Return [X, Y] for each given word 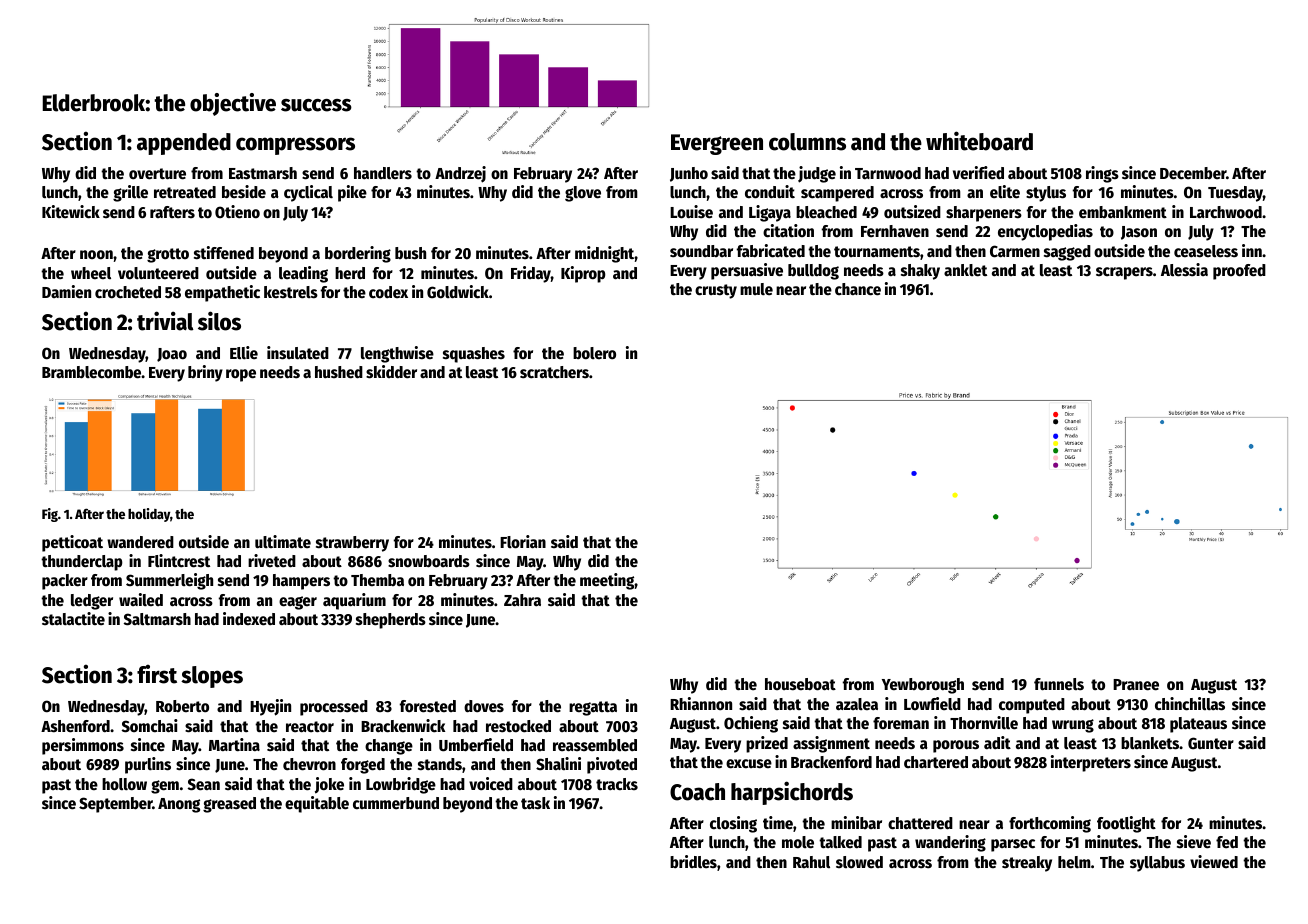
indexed [249, 619]
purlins [148, 765]
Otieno [237, 212]
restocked [518, 726]
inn [1252, 250]
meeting [607, 581]
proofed [1239, 272]
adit [997, 742]
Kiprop [583, 274]
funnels [1059, 684]
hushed [339, 372]
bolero [594, 353]
